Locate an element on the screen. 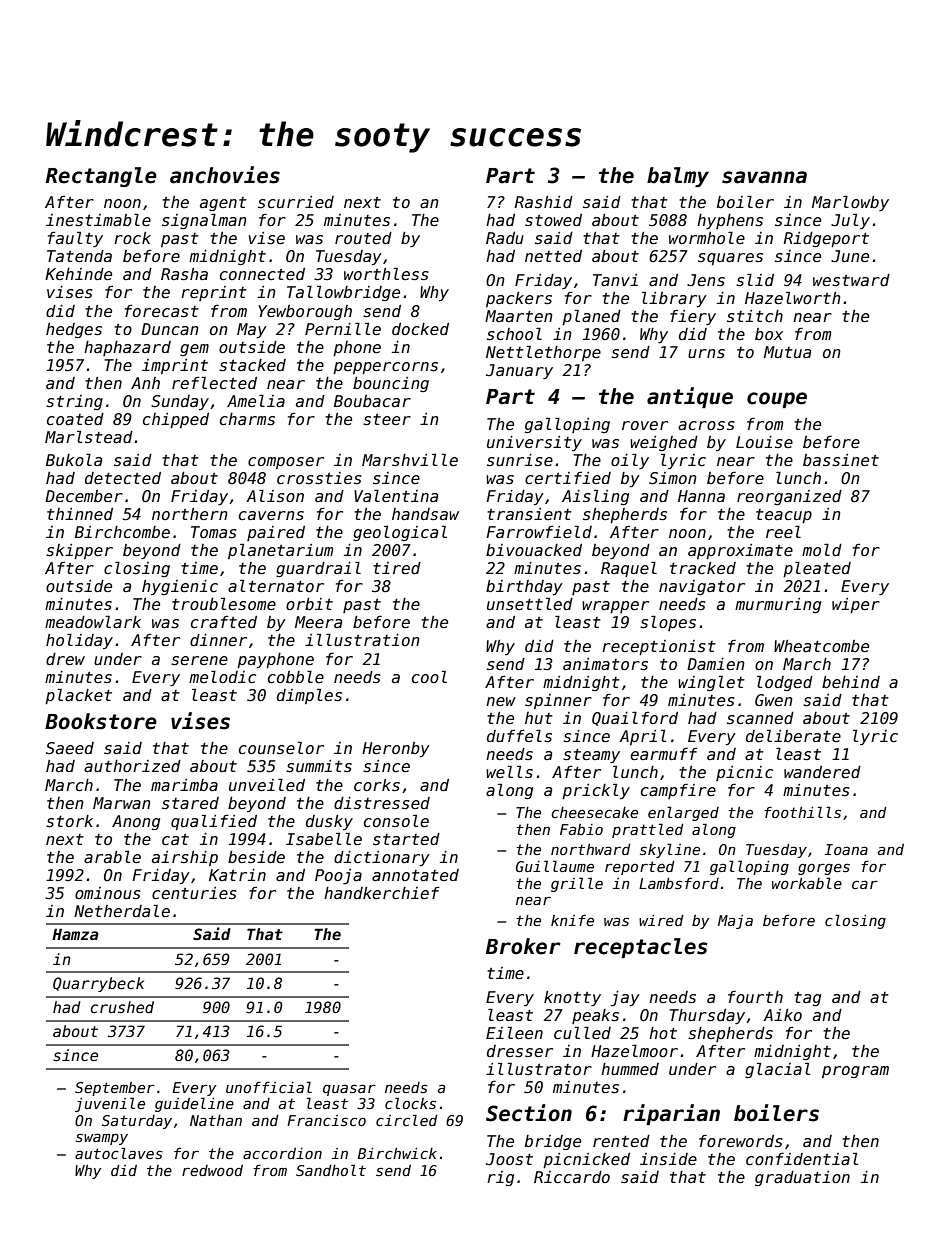 The height and width of the screenshot is (1233, 952). string is located at coordinates (74, 402).
